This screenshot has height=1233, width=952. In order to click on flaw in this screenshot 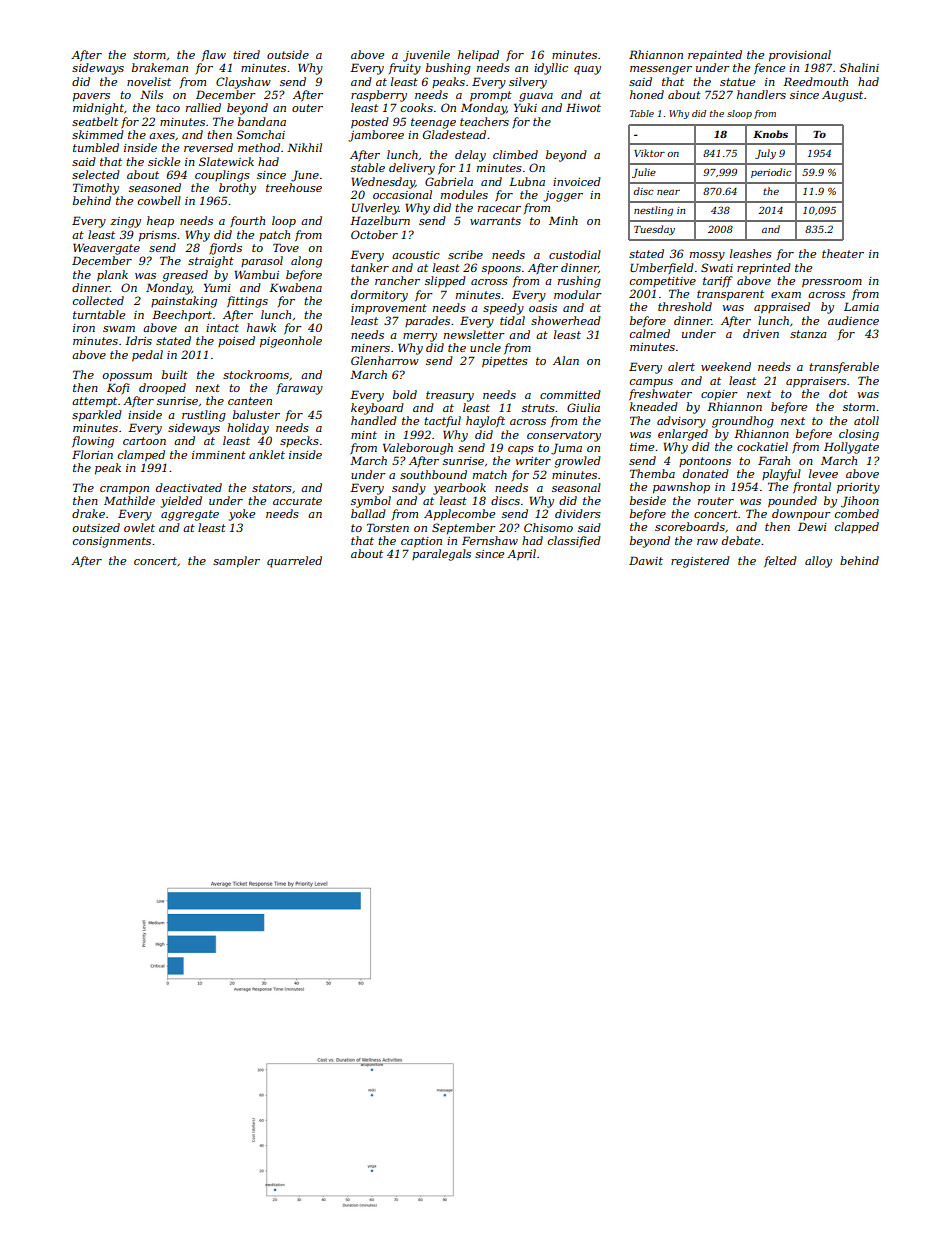, I will do `click(214, 55)`.
